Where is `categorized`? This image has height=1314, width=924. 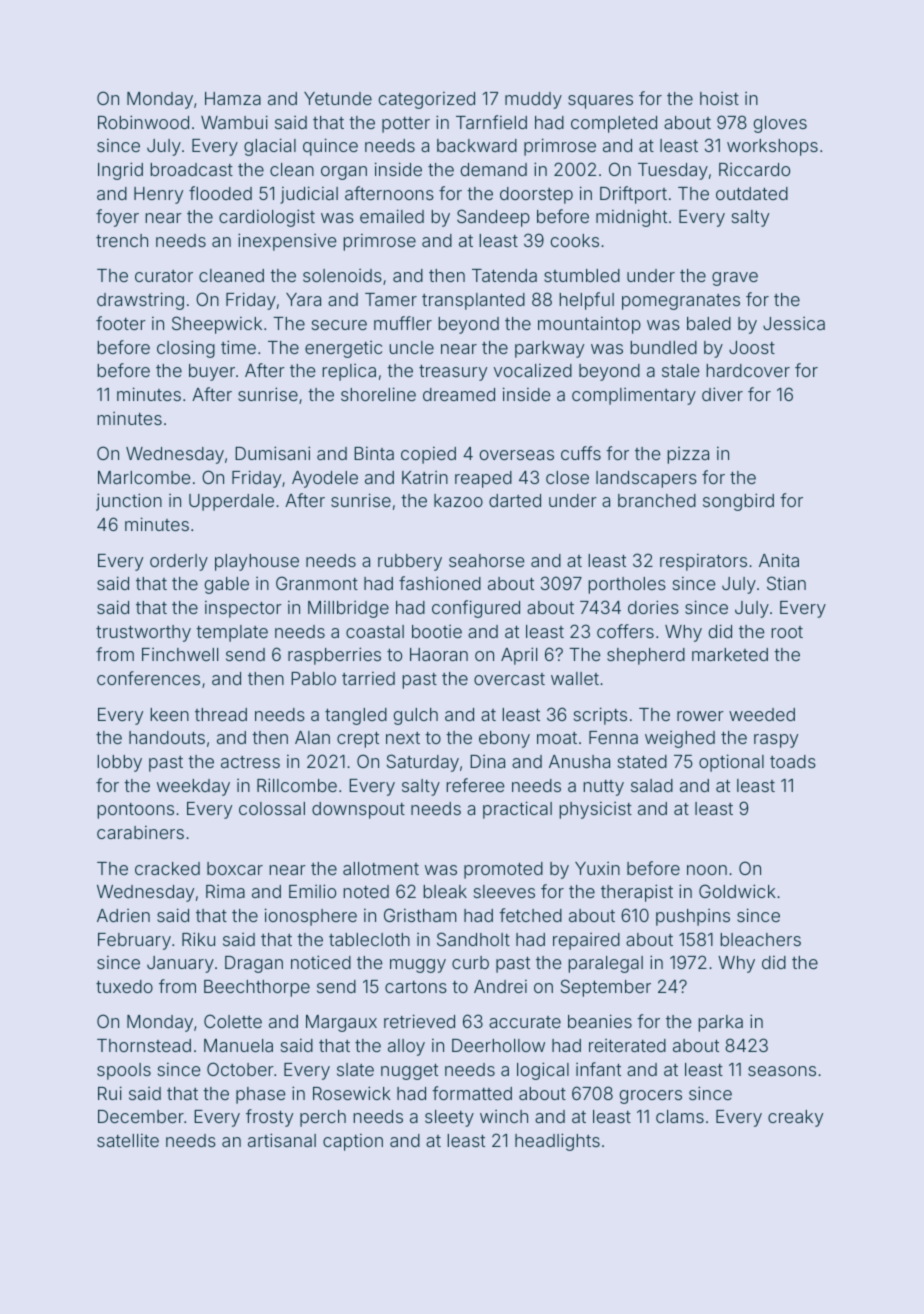 categorized is located at coordinates (427, 100).
